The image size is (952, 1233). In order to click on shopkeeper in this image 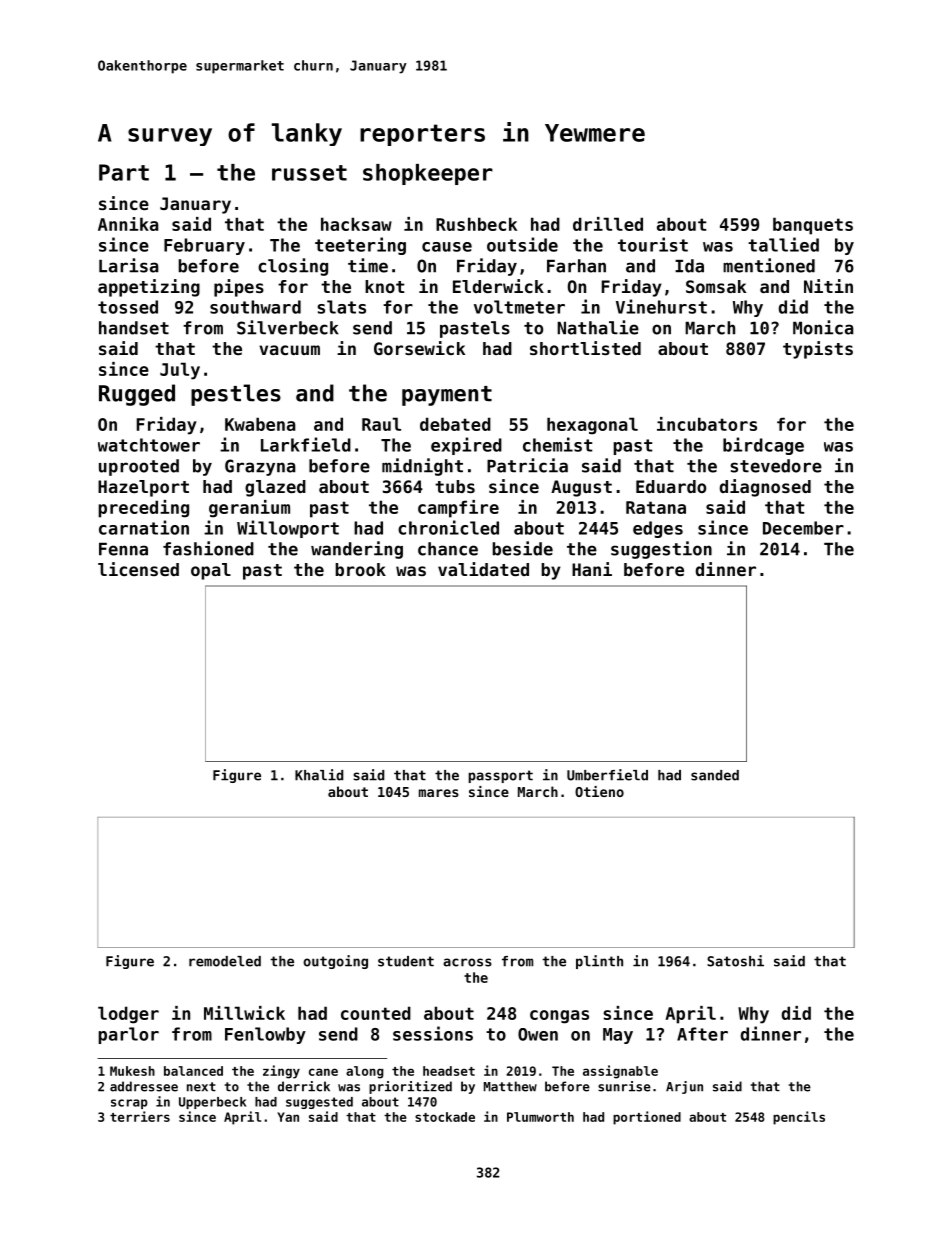, I will do `click(428, 174)`.
